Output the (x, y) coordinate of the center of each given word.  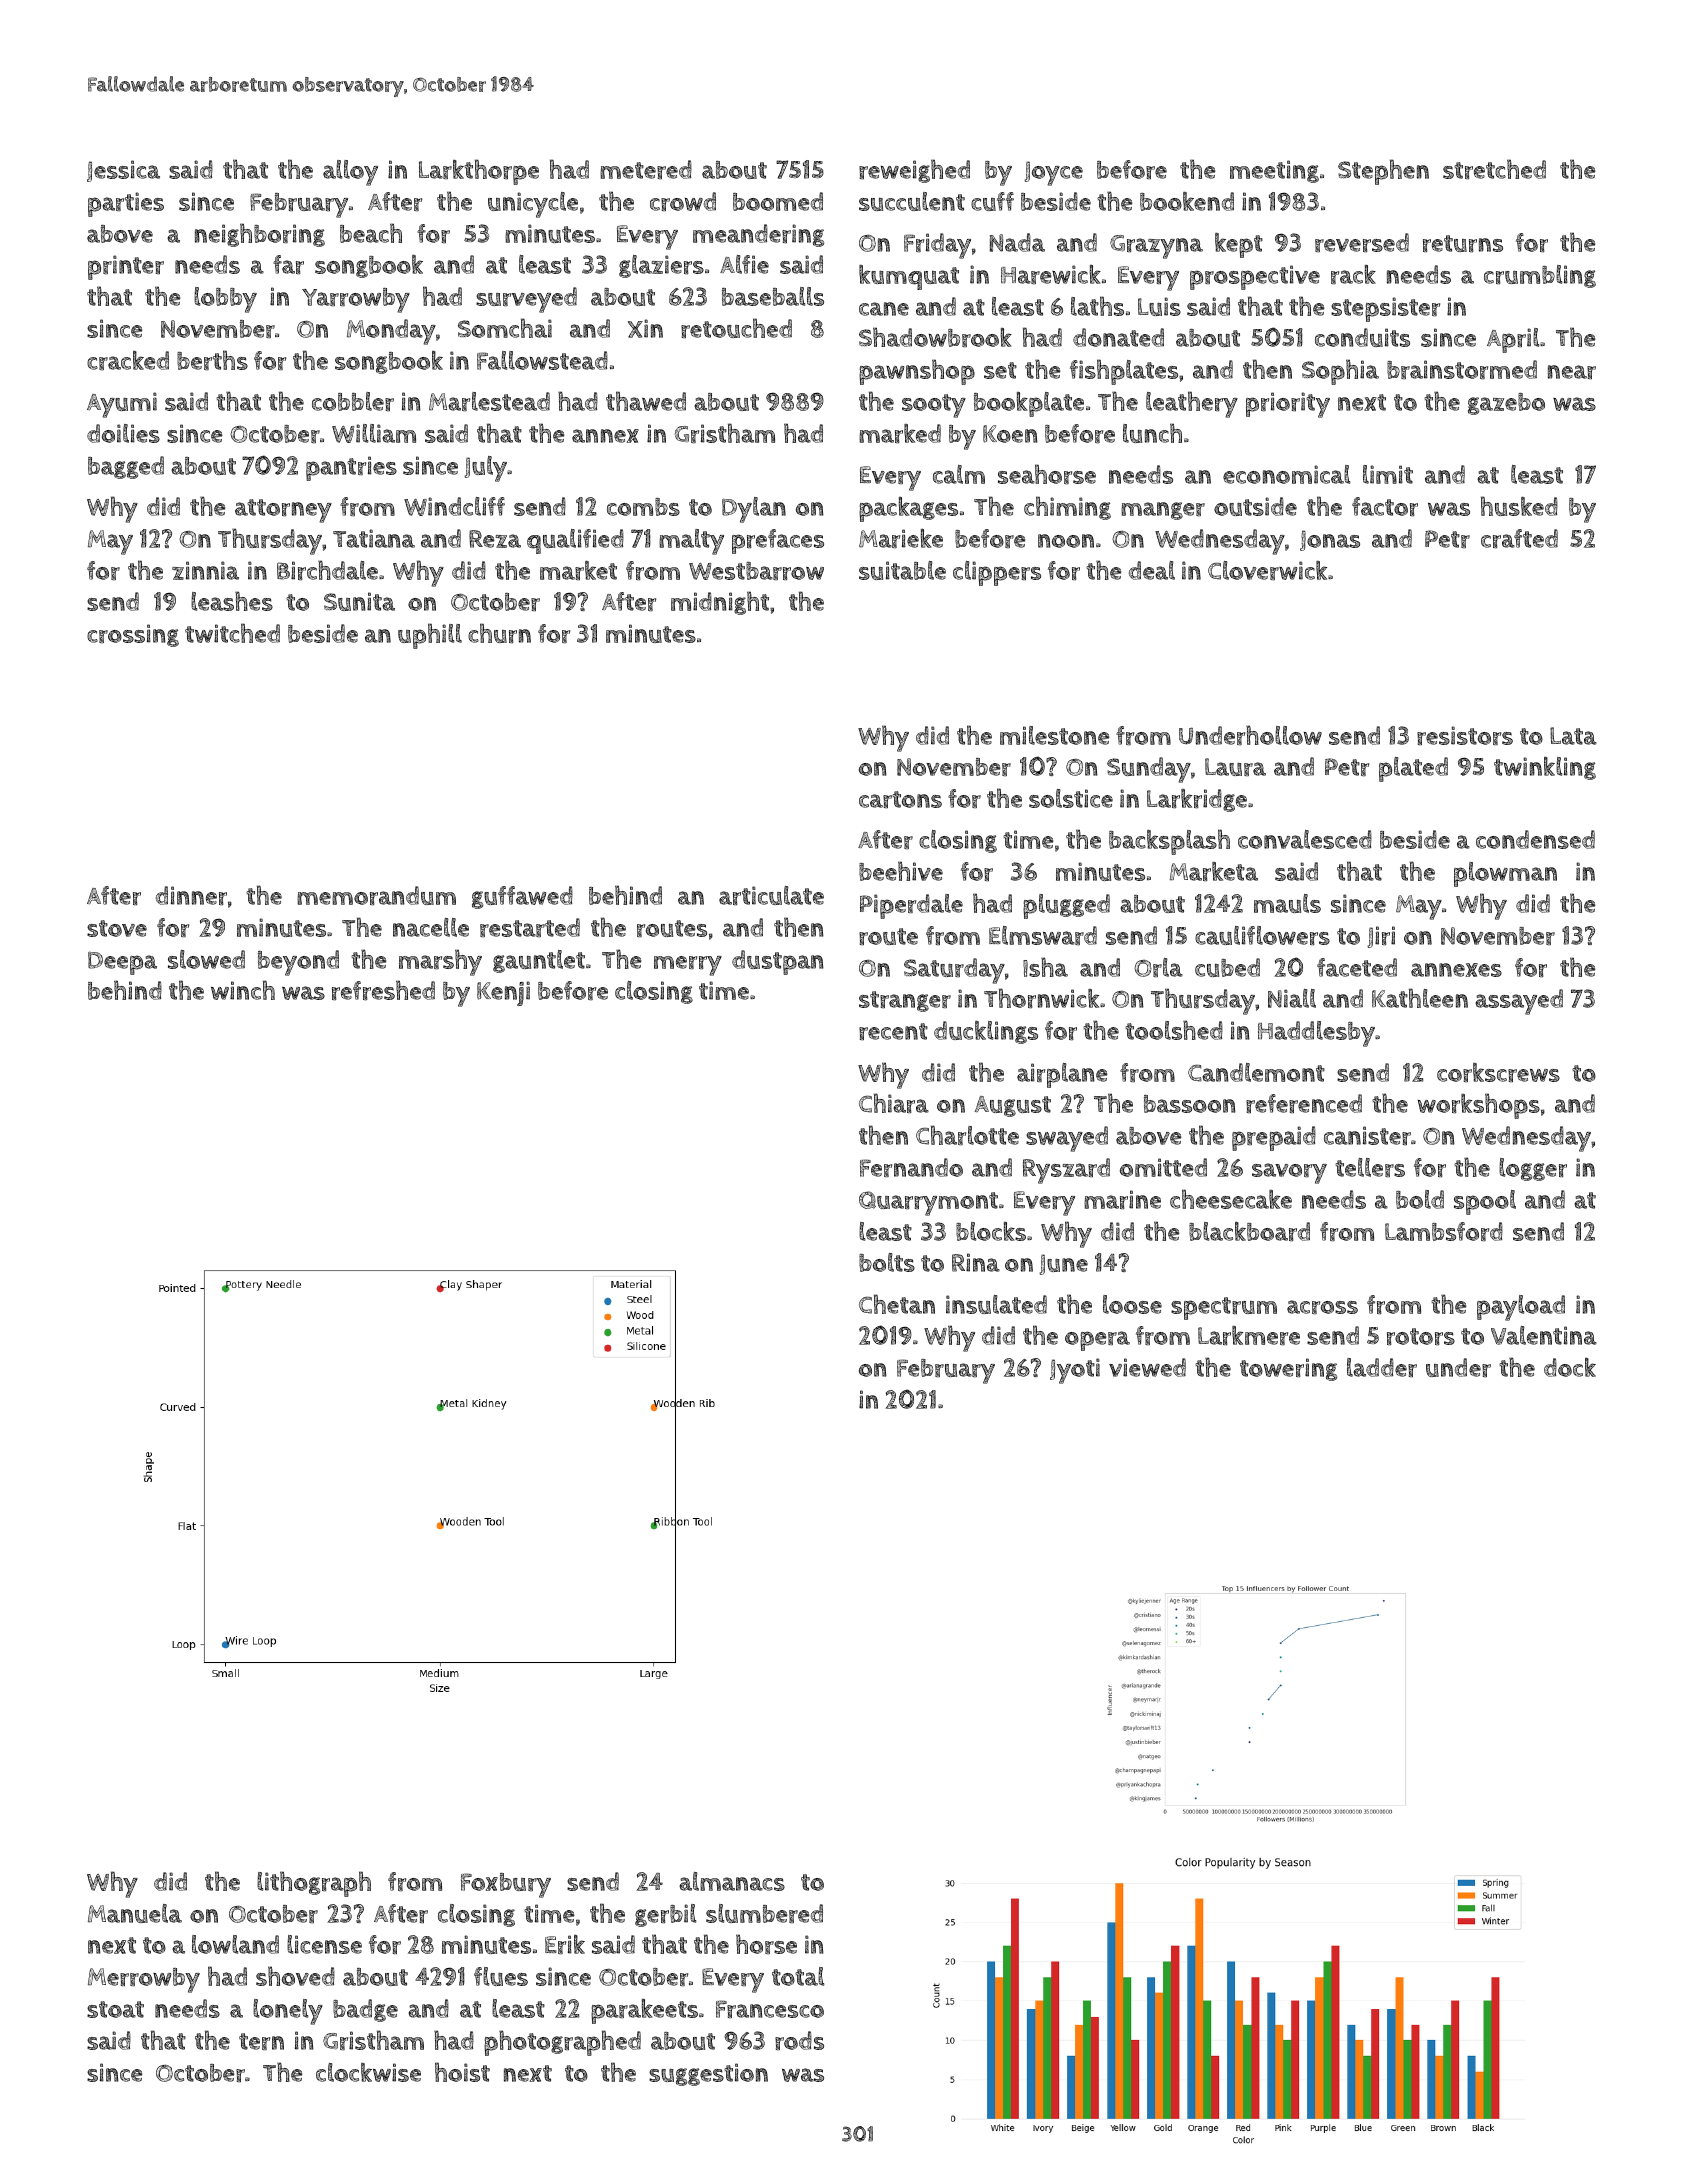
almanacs (732, 1881)
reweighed (914, 171)
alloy (350, 173)
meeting (1274, 171)
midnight (720, 603)
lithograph (314, 1884)
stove (117, 928)
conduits (1362, 337)
